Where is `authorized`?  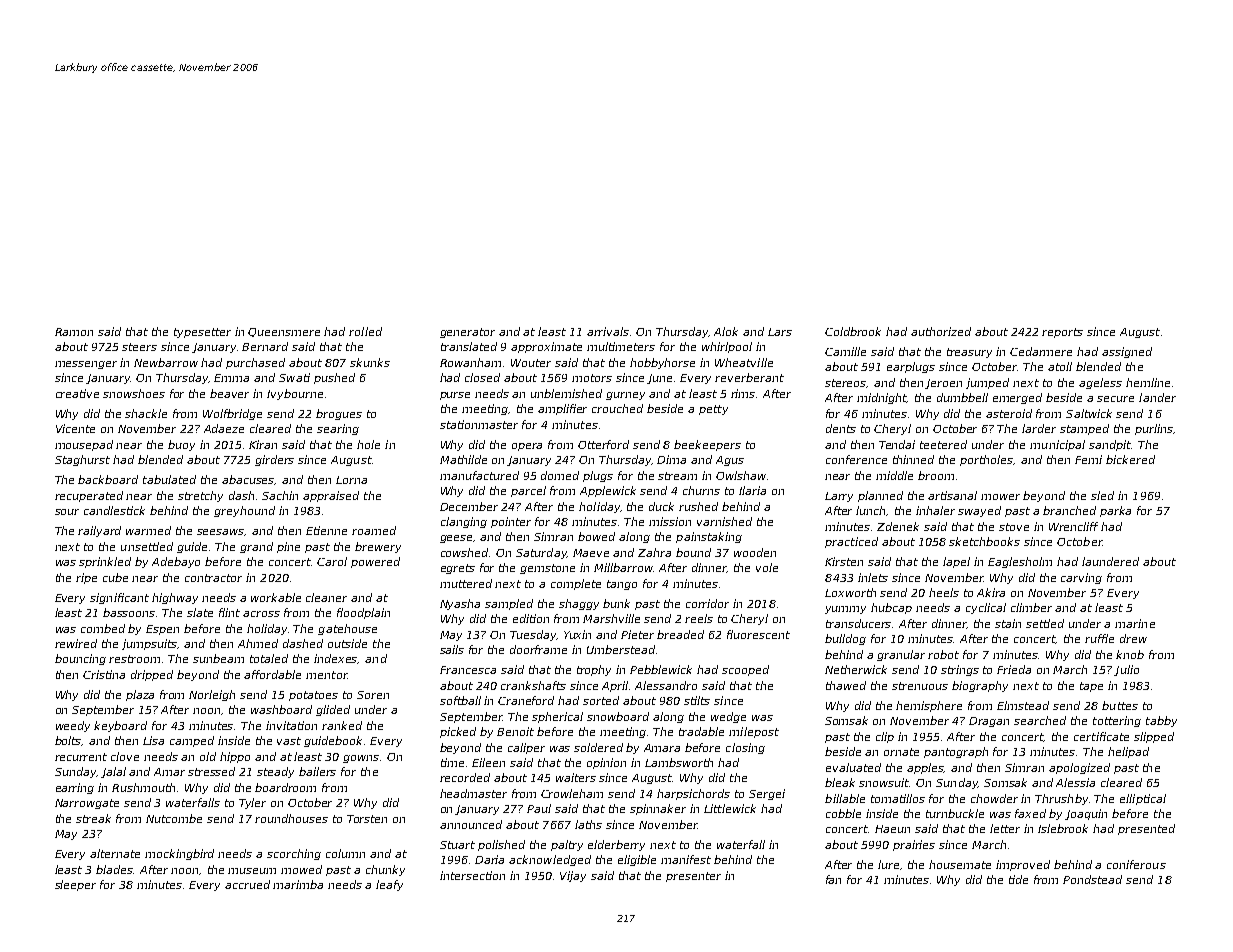
authorized is located at coordinates (941, 331).
